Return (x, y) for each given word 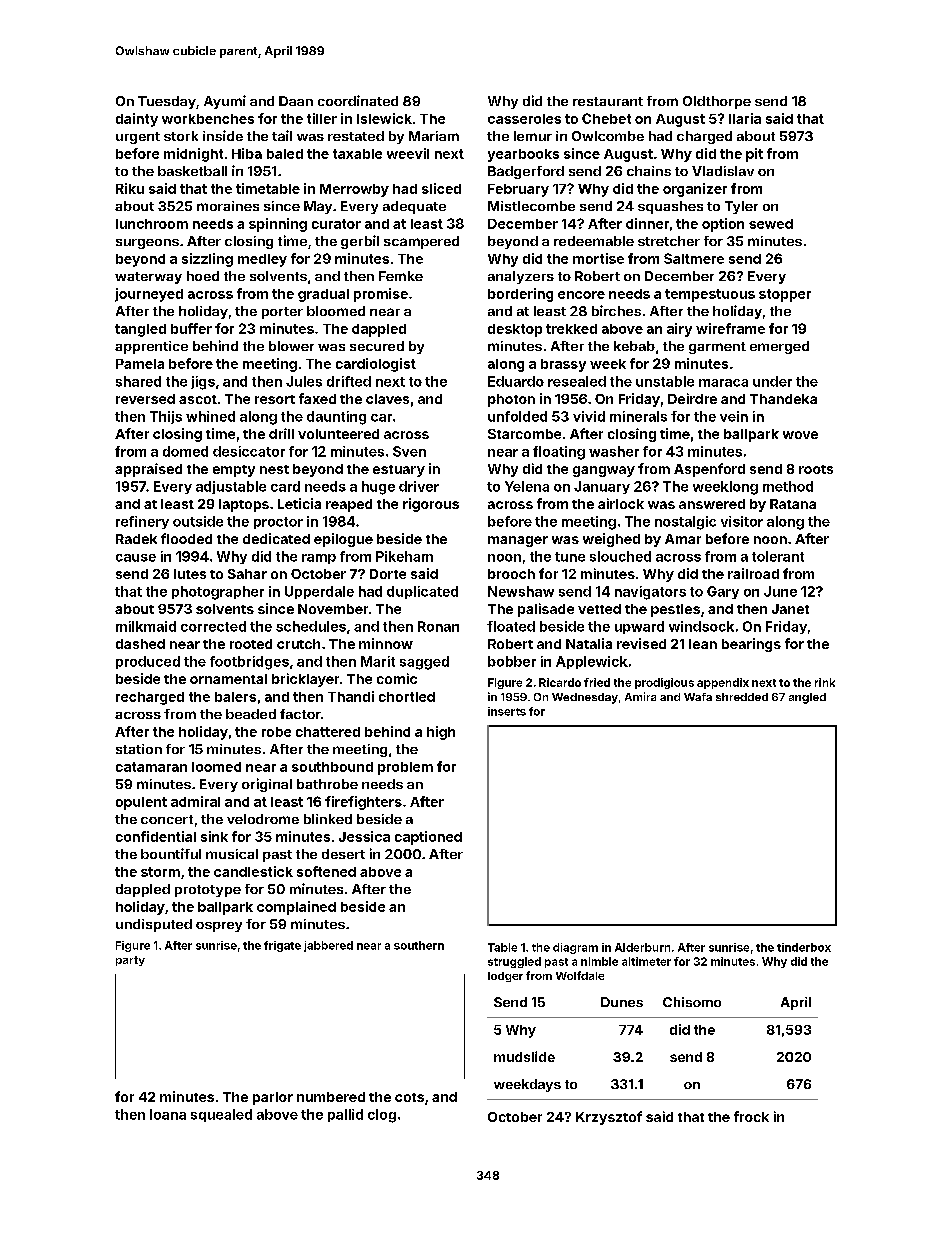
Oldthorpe (717, 102)
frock (751, 1116)
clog (382, 1116)
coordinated (358, 100)
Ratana (793, 504)
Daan (296, 101)
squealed (221, 1115)
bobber (512, 661)
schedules (311, 626)
